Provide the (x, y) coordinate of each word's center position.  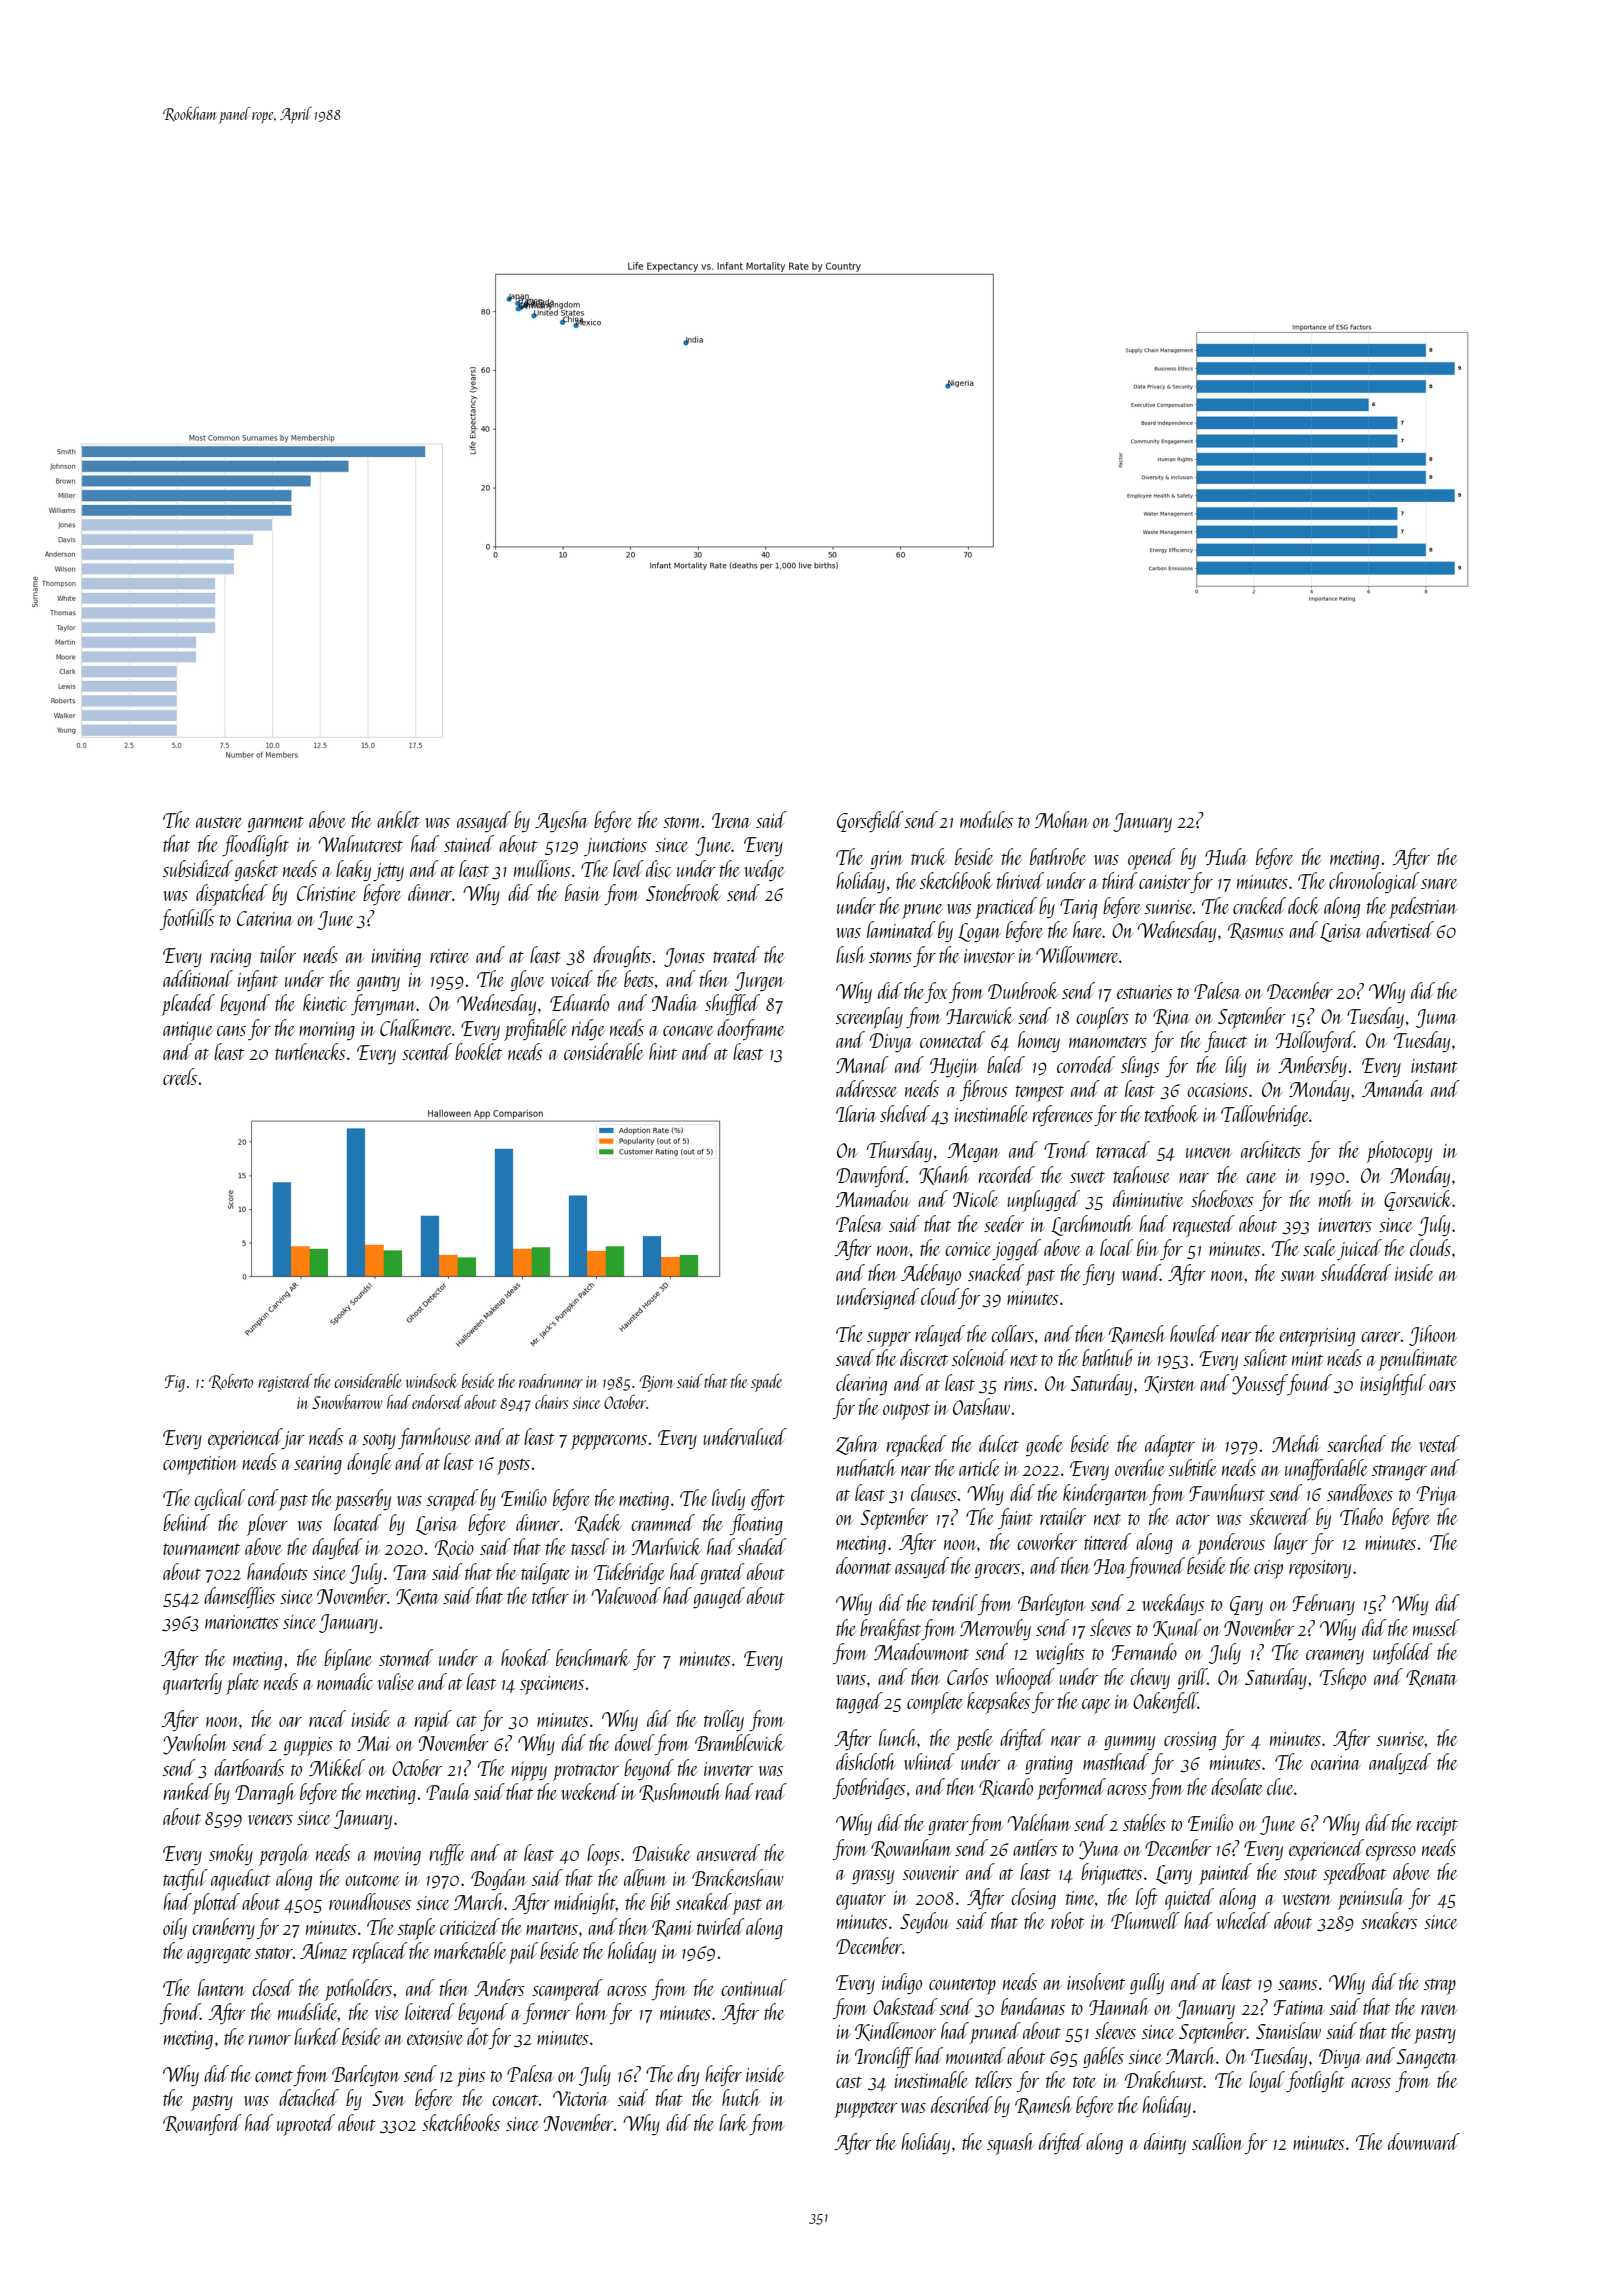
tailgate (545, 1573)
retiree (449, 956)
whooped (1025, 1679)
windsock (432, 1381)
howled (1194, 1333)
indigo (902, 1983)
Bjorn (657, 1383)
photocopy (1399, 1152)
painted (1225, 1874)
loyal (1267, 2081)
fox (936, 992)
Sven (389, 2098)
